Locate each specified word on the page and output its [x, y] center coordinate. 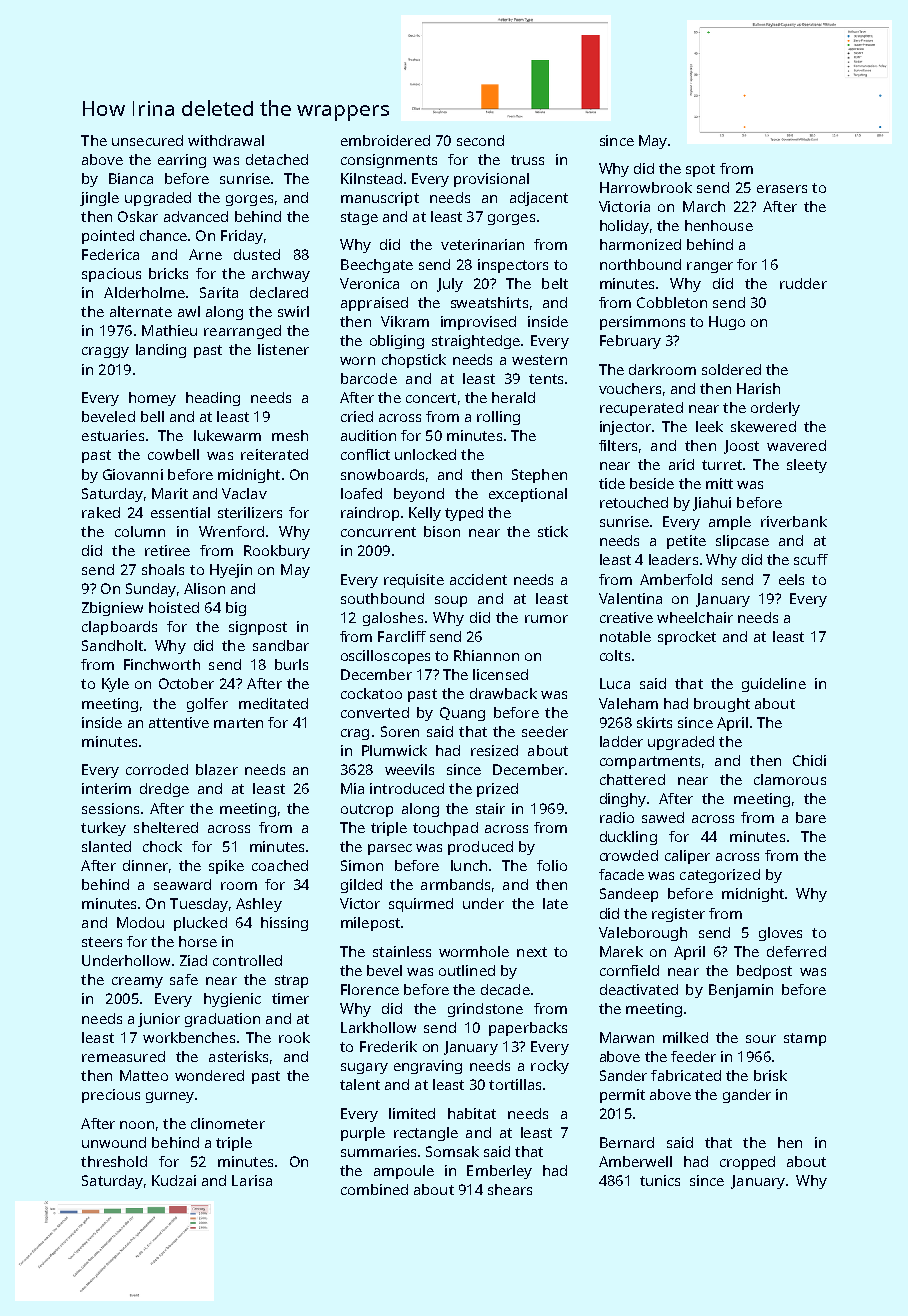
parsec [390, 849]
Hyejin [231, 571]
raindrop [370, 514]
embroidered [385, 140]
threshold [114, 1161]
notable [625, 636]
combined [374, 1189]
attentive [179, 722]
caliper [687, 857]
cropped [747, 1163]
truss [527, 160]
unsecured [147, 140]
